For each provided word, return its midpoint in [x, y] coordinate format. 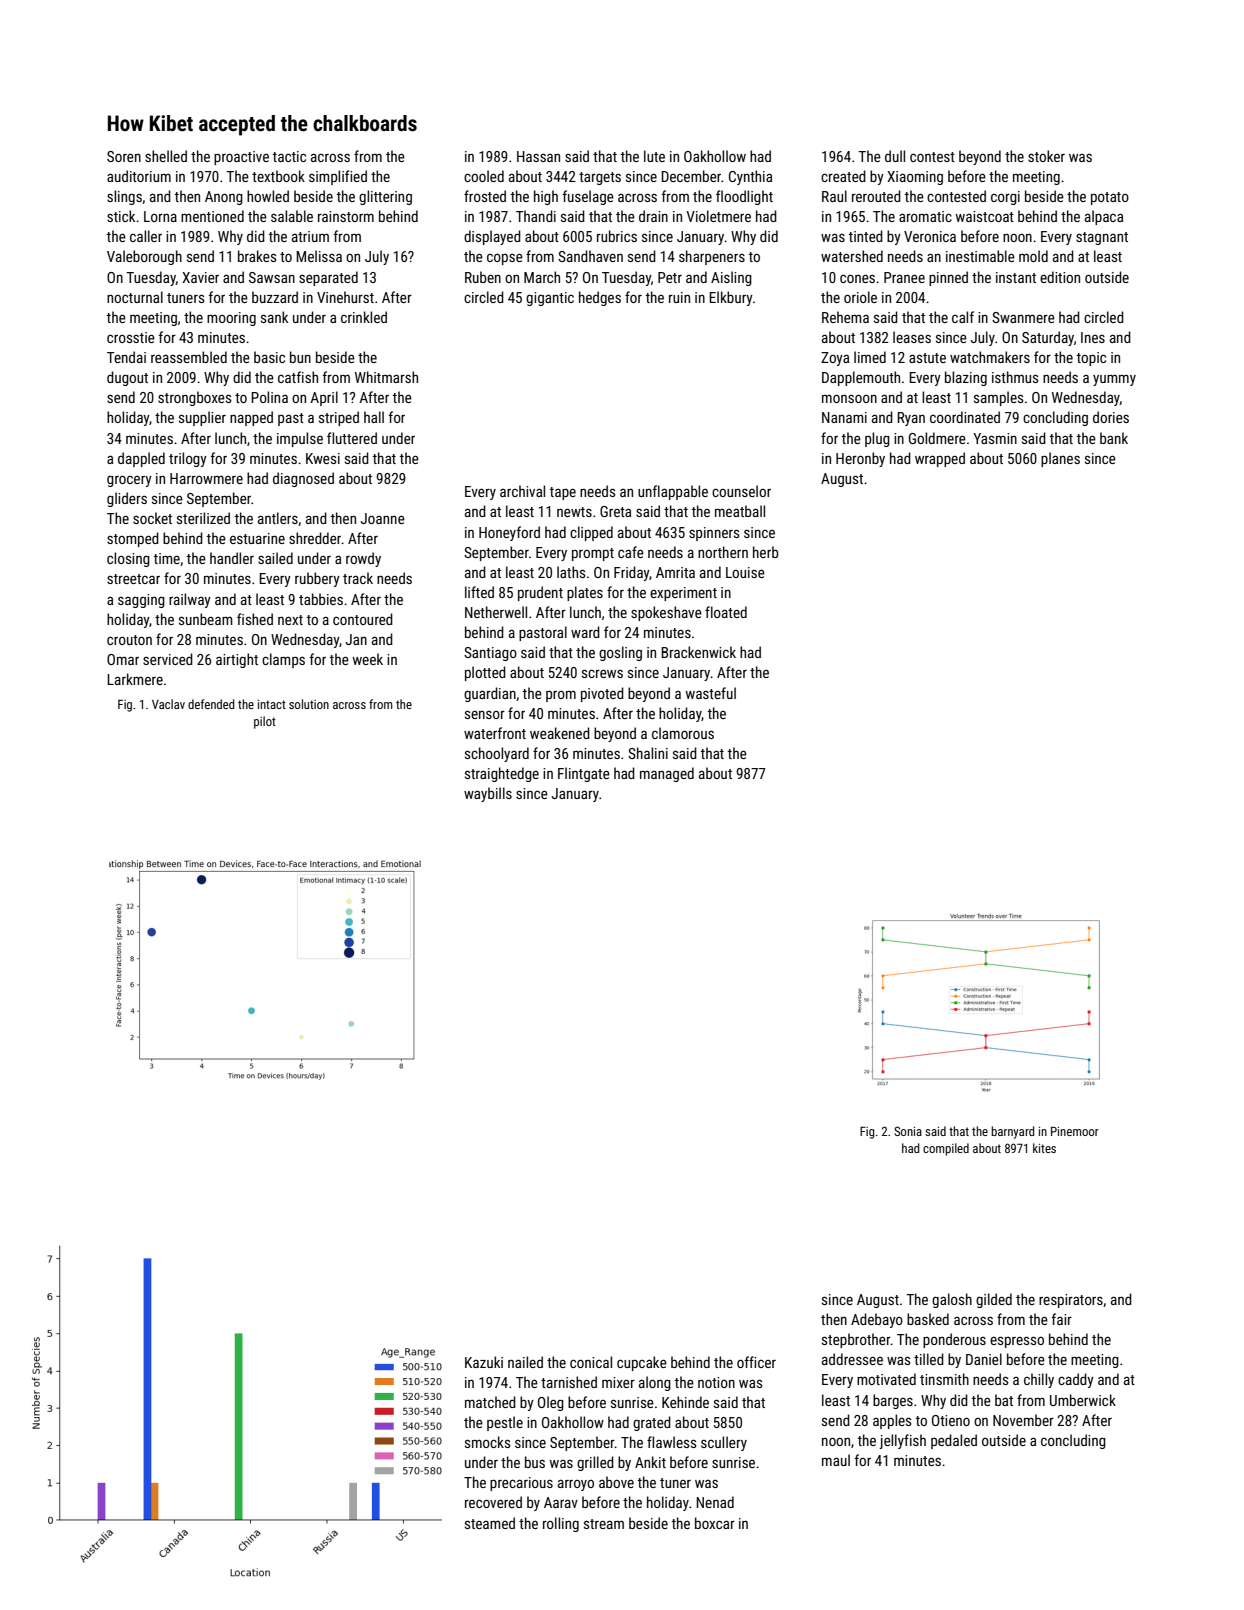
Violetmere [718, 216]
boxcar [715, 1523]
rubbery [317, 579]
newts [574, 512]
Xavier [200, 277]
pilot [265, 722]
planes [1060, 459]
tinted [866, 236]
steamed [490, 1523]
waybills [488, 794]
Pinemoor [1075, 1131]
